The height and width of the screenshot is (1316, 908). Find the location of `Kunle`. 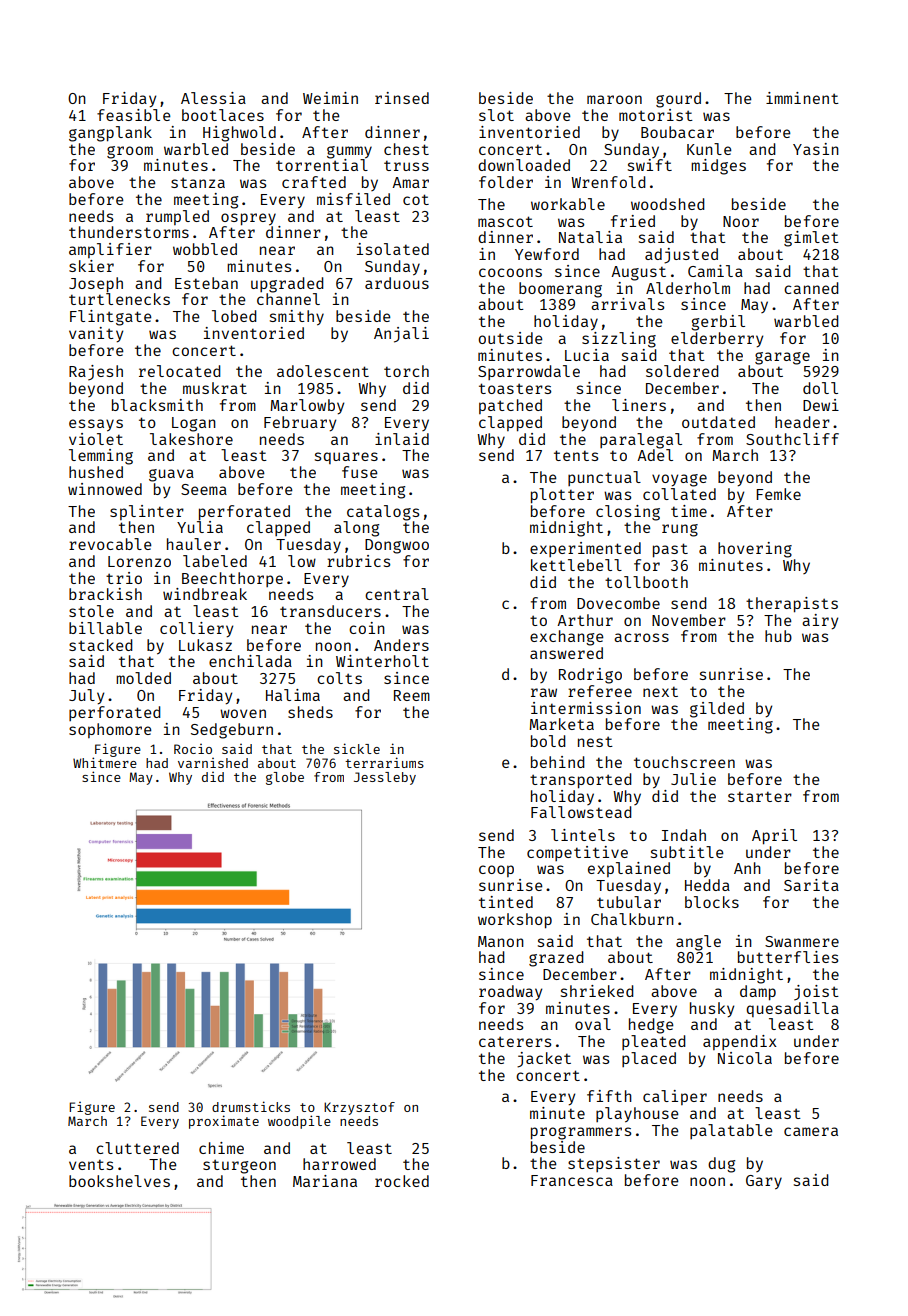

Kunle is located at coordinates (709, 149).
